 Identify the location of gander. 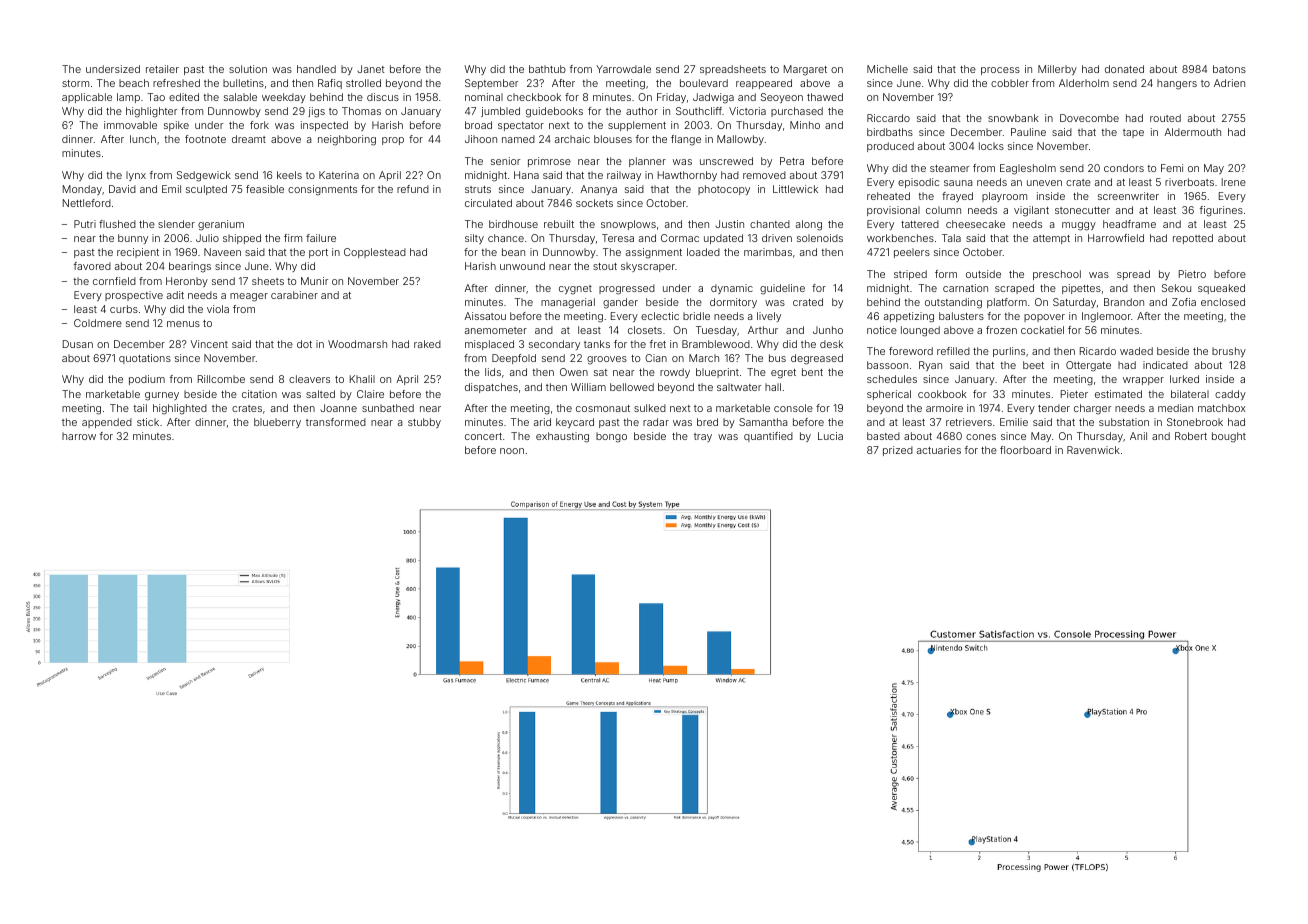
(620, 303).
